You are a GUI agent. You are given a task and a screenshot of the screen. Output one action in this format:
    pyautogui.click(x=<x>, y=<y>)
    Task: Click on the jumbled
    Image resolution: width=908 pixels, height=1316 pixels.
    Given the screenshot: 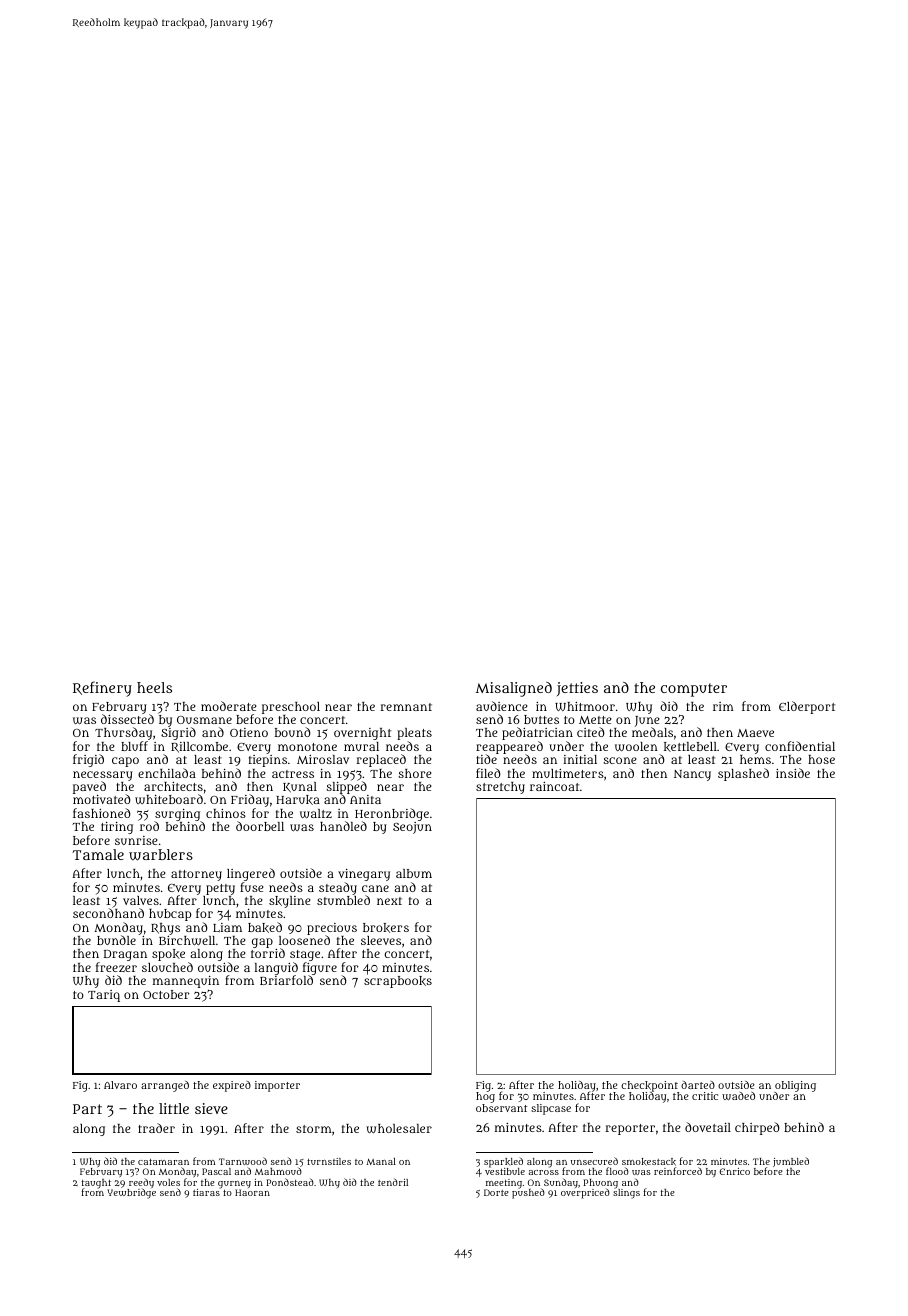 What is the action you would take?
    pyautogui.click(x=791, y=1162)
